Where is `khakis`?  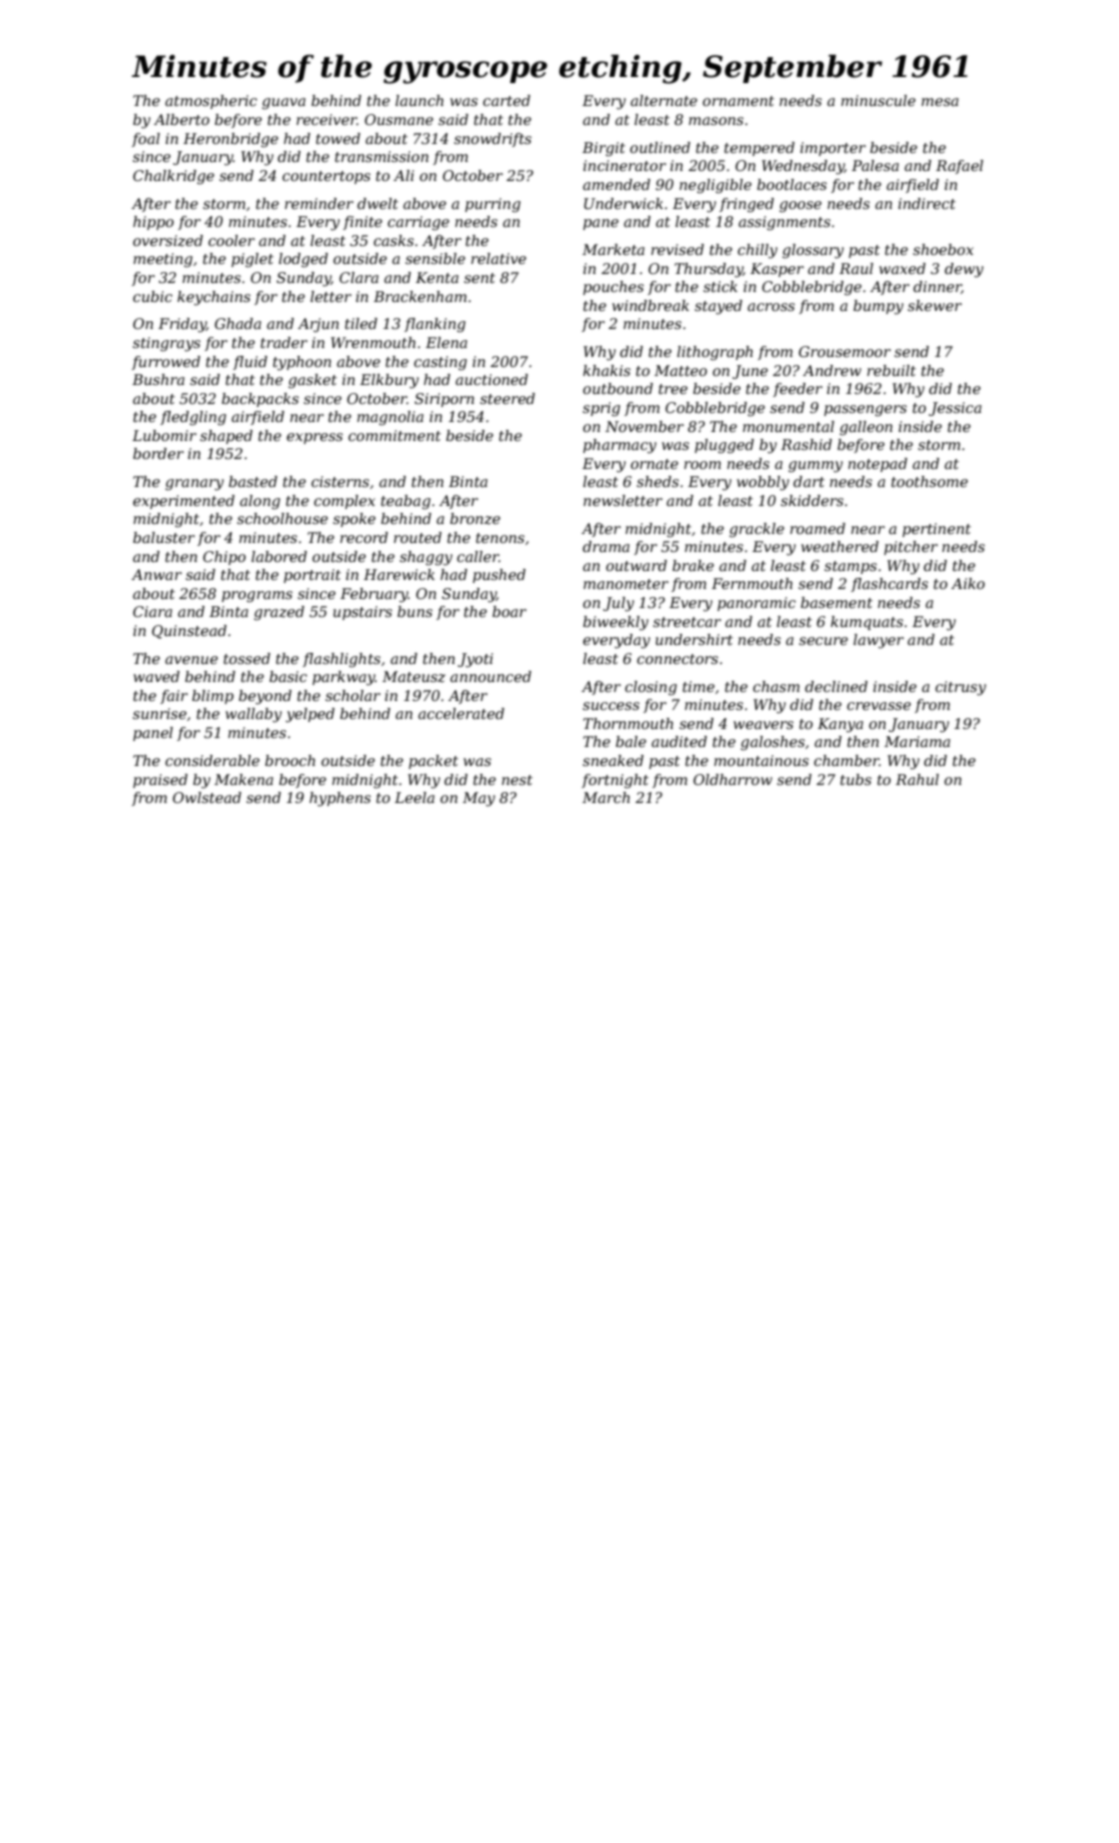 khakis is located at coordinates (607, 370).
